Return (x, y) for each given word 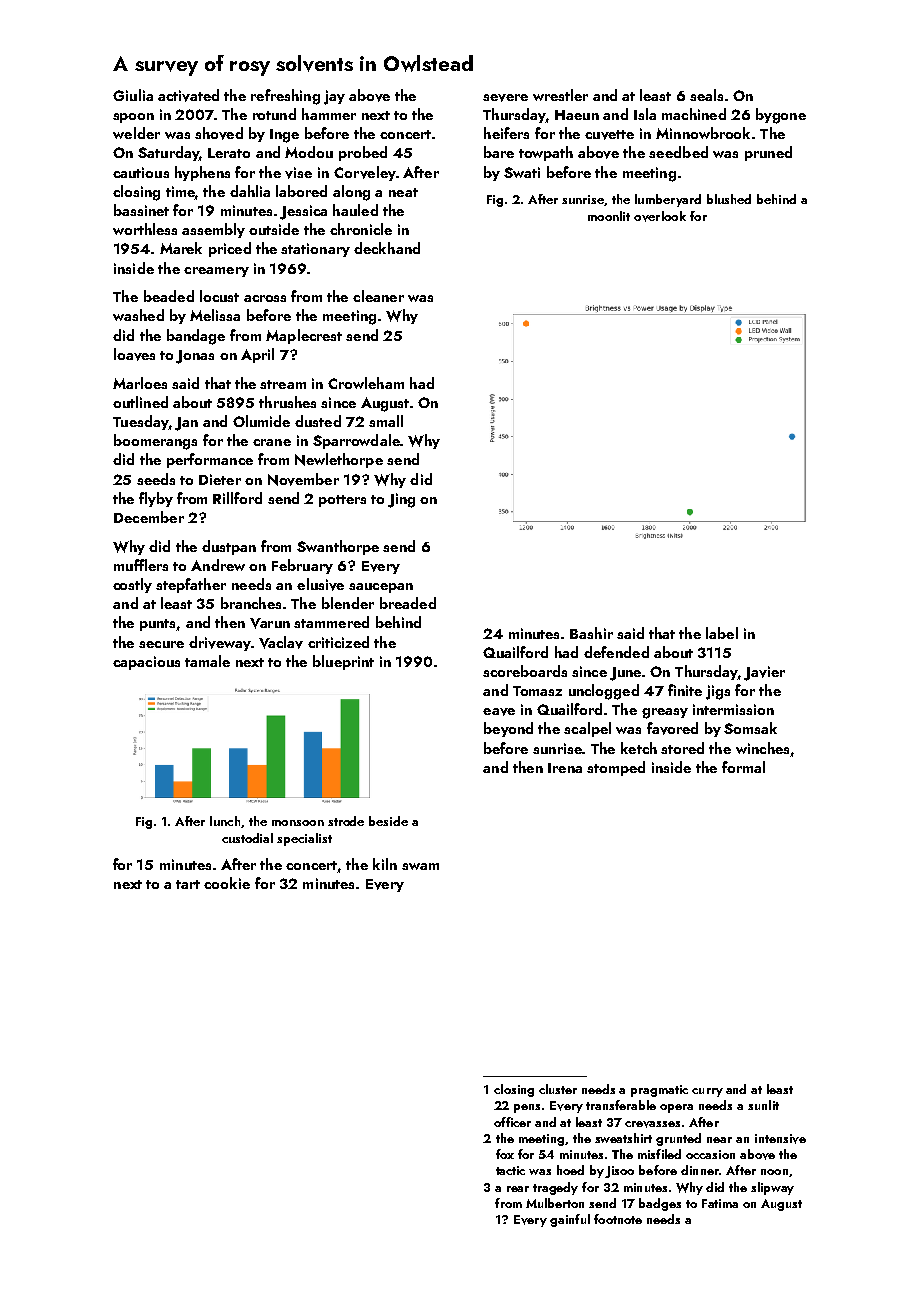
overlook (660, 216)
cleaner (378, 296)
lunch (225, 821)
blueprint (343, 662)
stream (283, 384)
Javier (764, 673)
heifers (506, 133)
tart (188, 884)
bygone (781, 116)
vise (298, 173)
